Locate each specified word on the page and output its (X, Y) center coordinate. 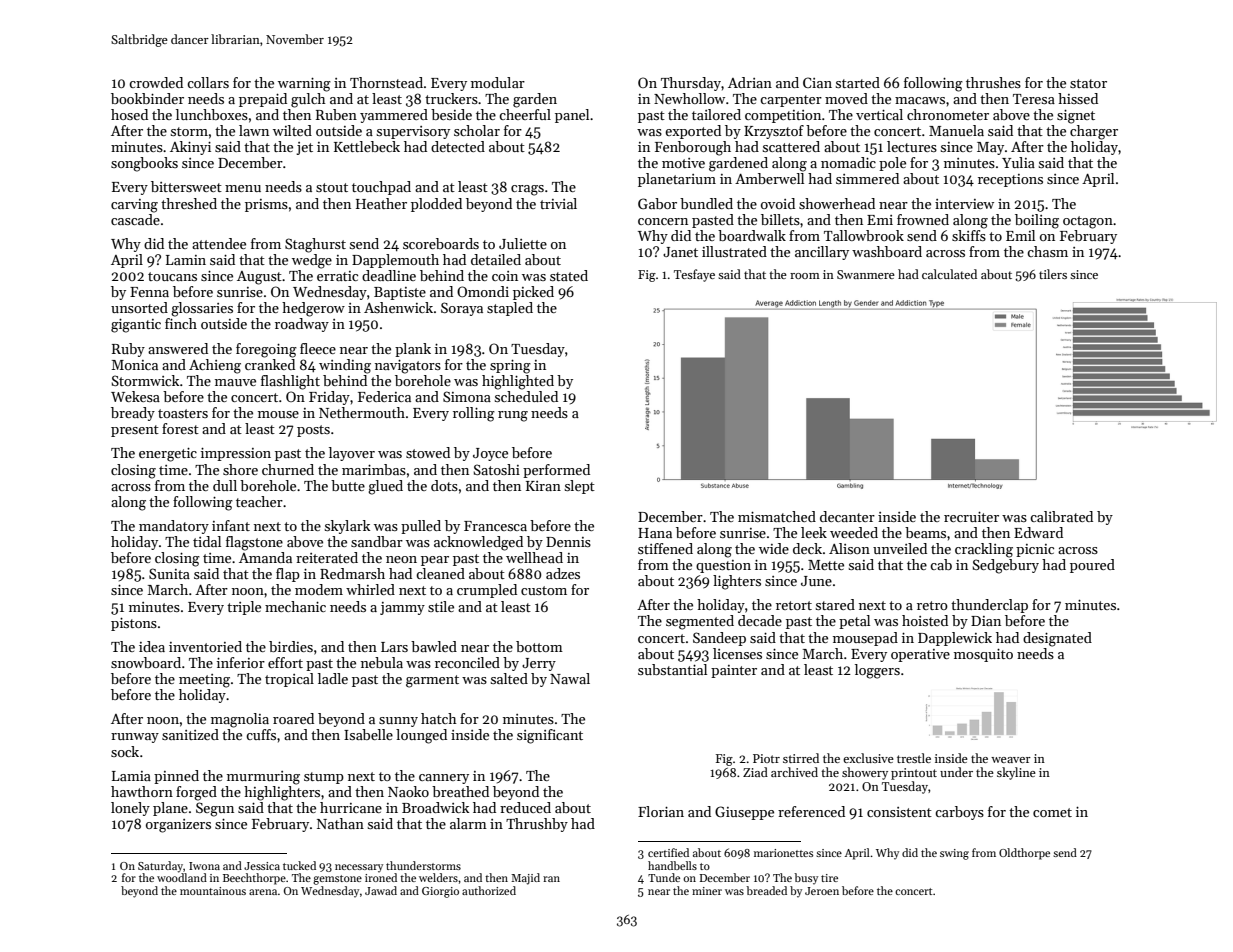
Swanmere (866, 274)
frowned (923, 219)
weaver (1011, 760)
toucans (172, 276)
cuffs (261, 734)
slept (580, 487)
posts (313, 431)
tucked (299, 865)
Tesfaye (694, 275)
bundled (706, 203)
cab (941, 564)
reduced (525, 807)
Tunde (664, 877)
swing (954, 854)
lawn (254, 130)
